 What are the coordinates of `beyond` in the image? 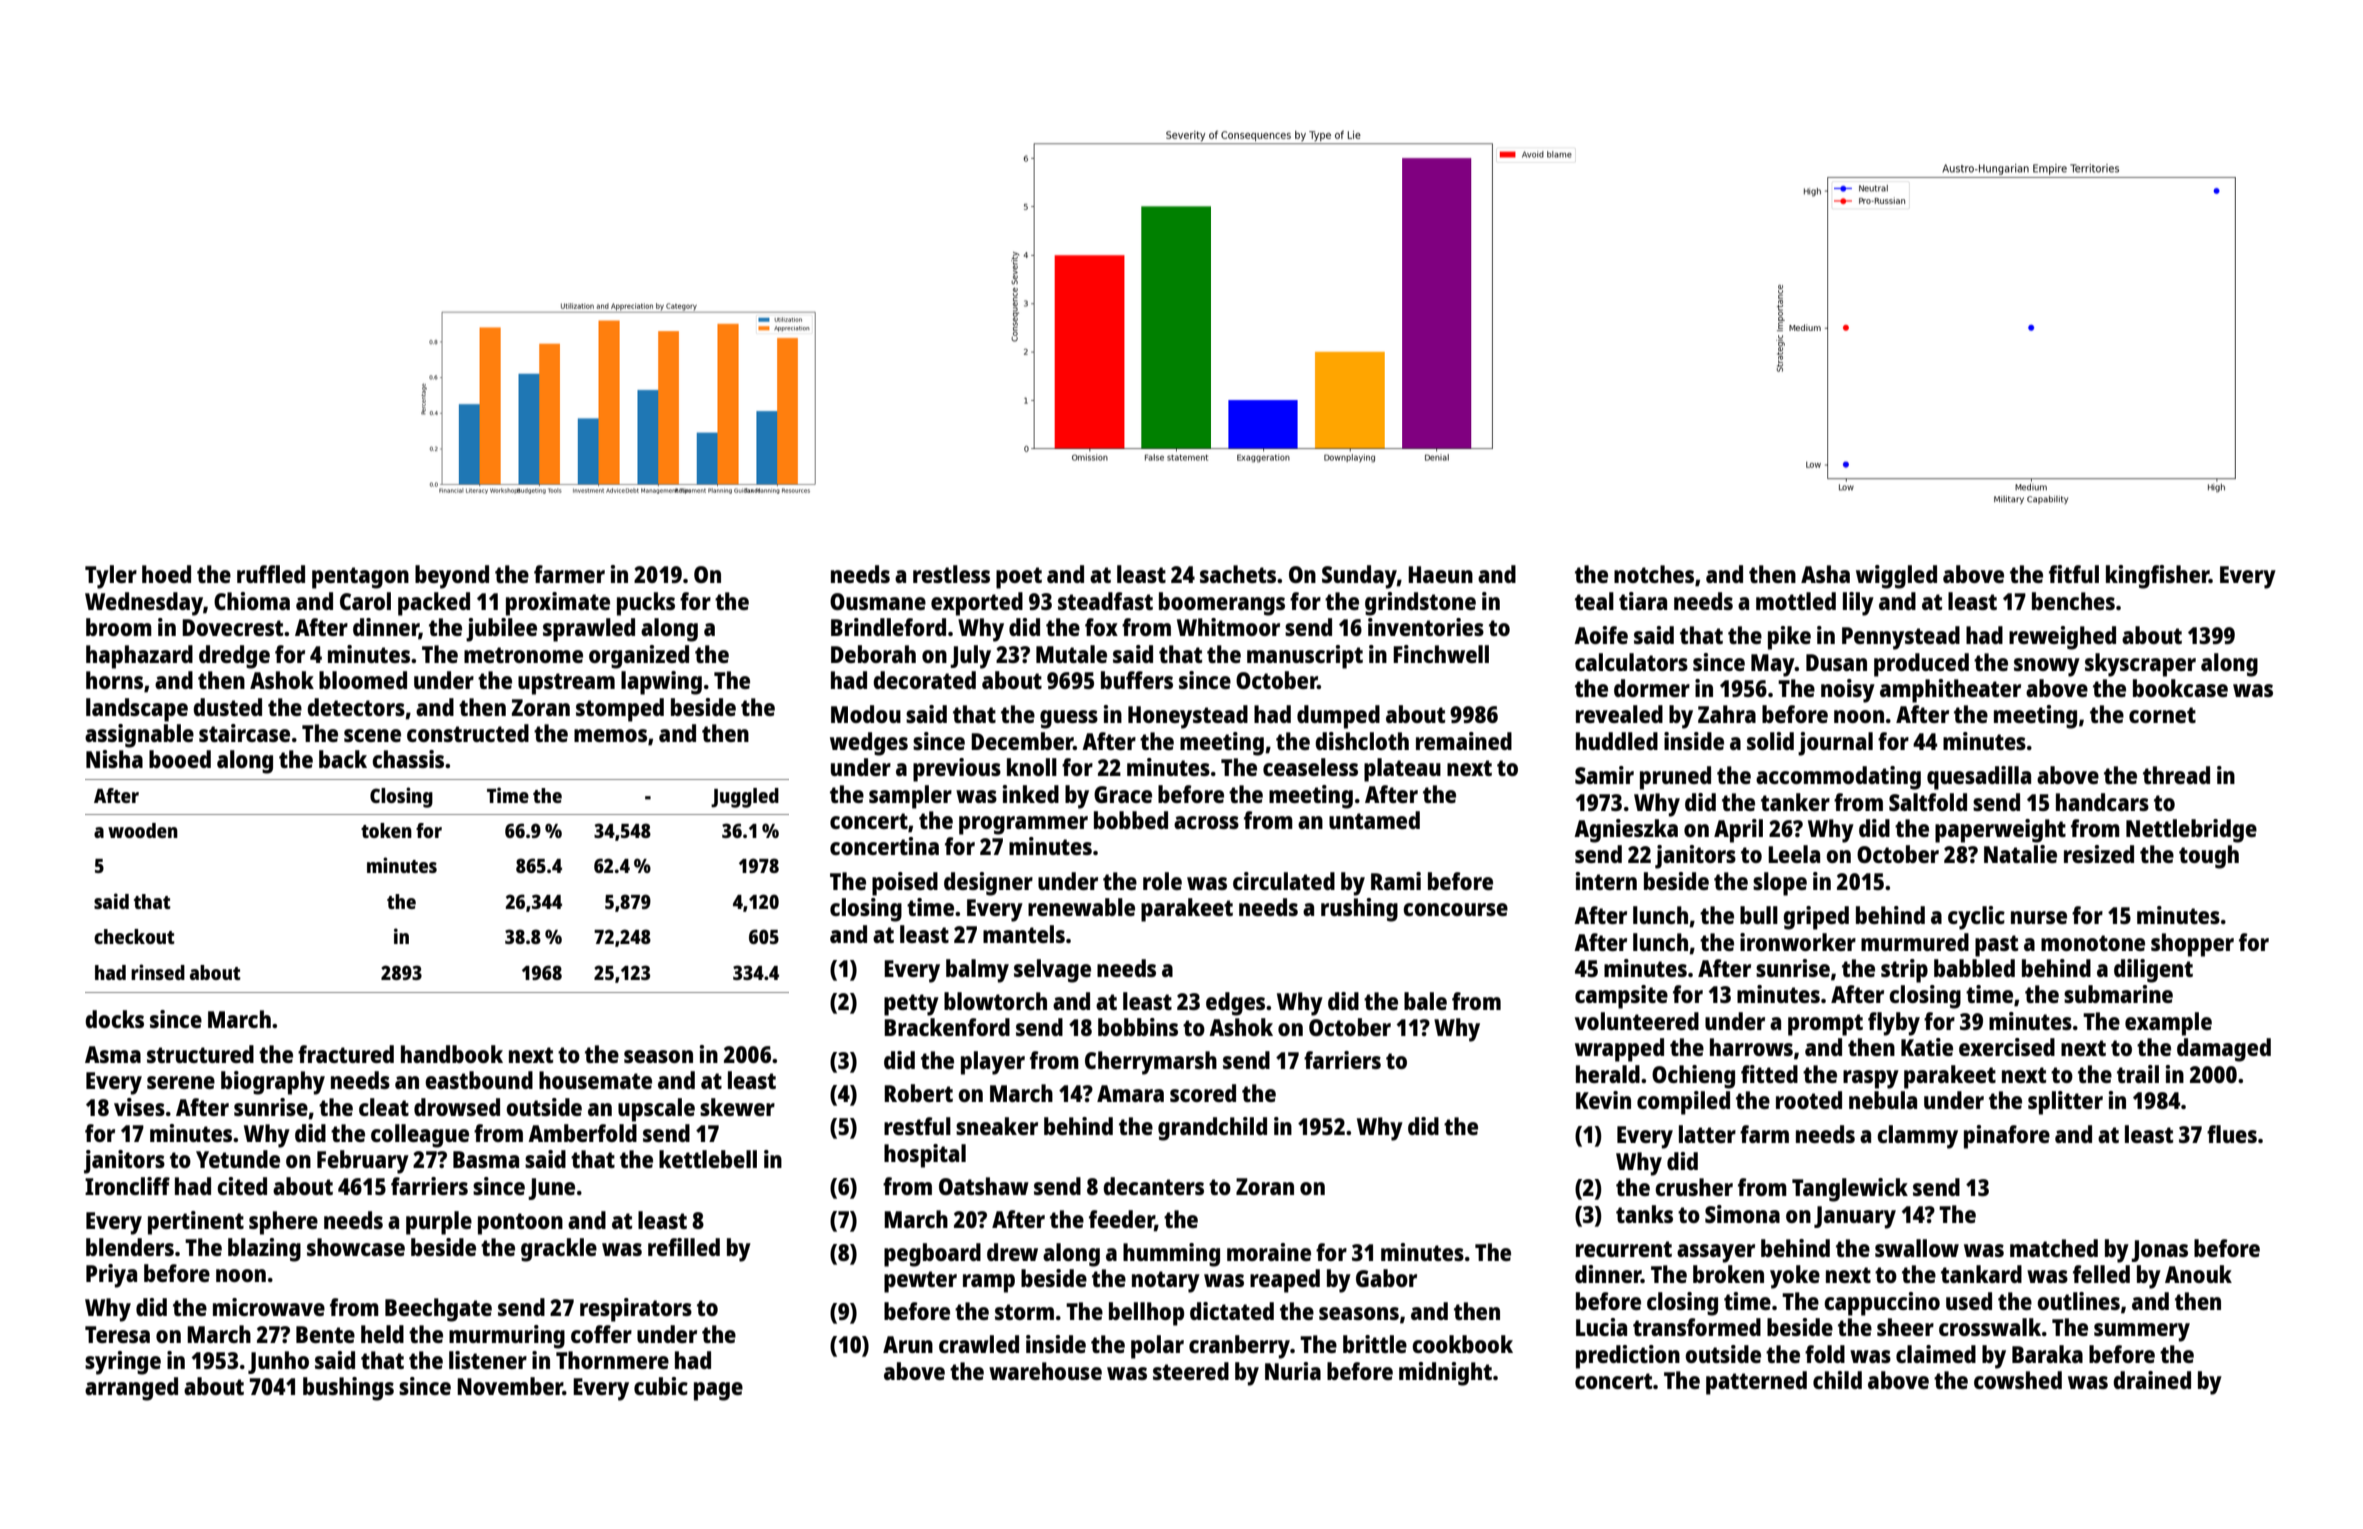 It's located at (452, 577).
